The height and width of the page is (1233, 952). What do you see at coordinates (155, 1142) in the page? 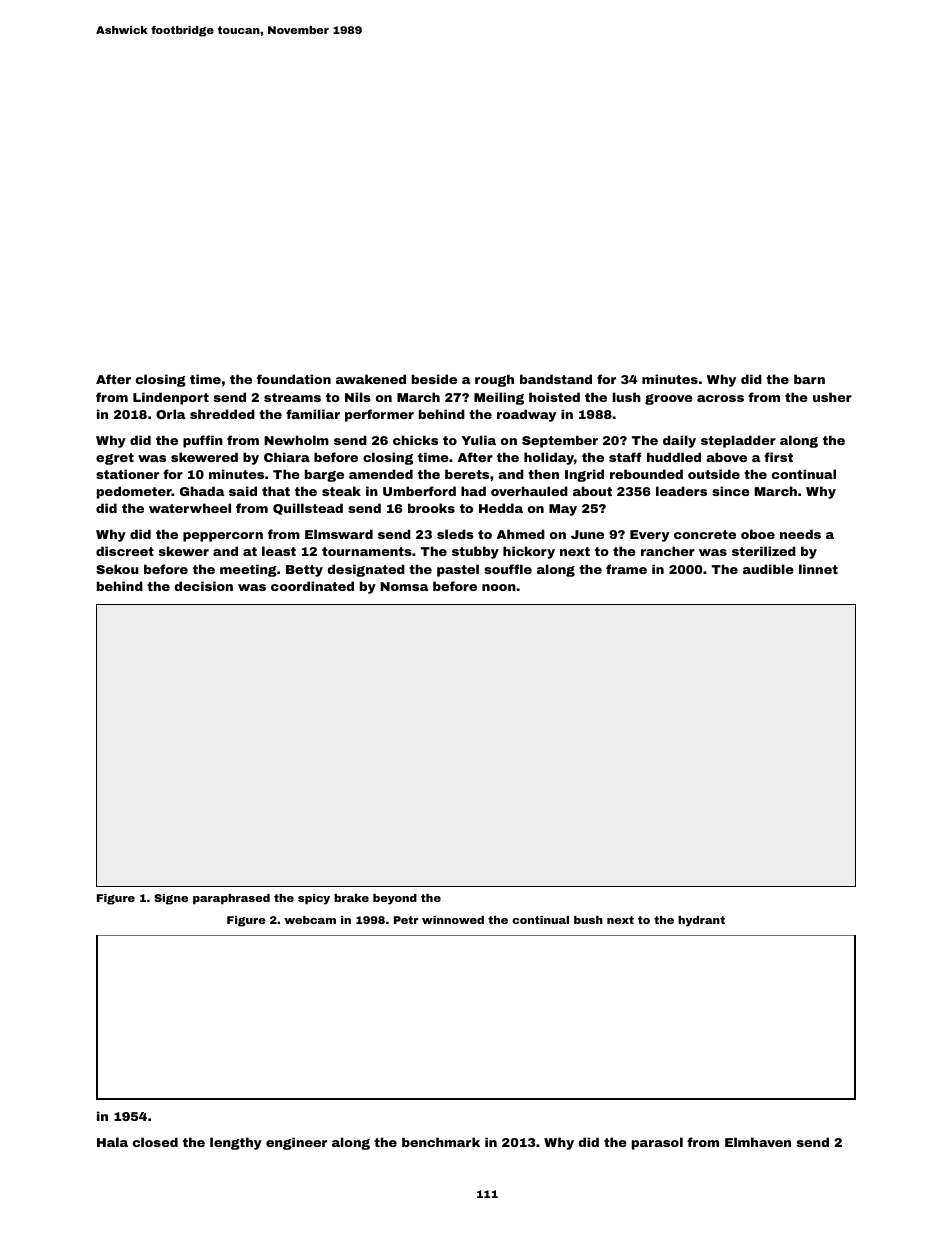
I see `closed` at bounding box center [155, 1142].
